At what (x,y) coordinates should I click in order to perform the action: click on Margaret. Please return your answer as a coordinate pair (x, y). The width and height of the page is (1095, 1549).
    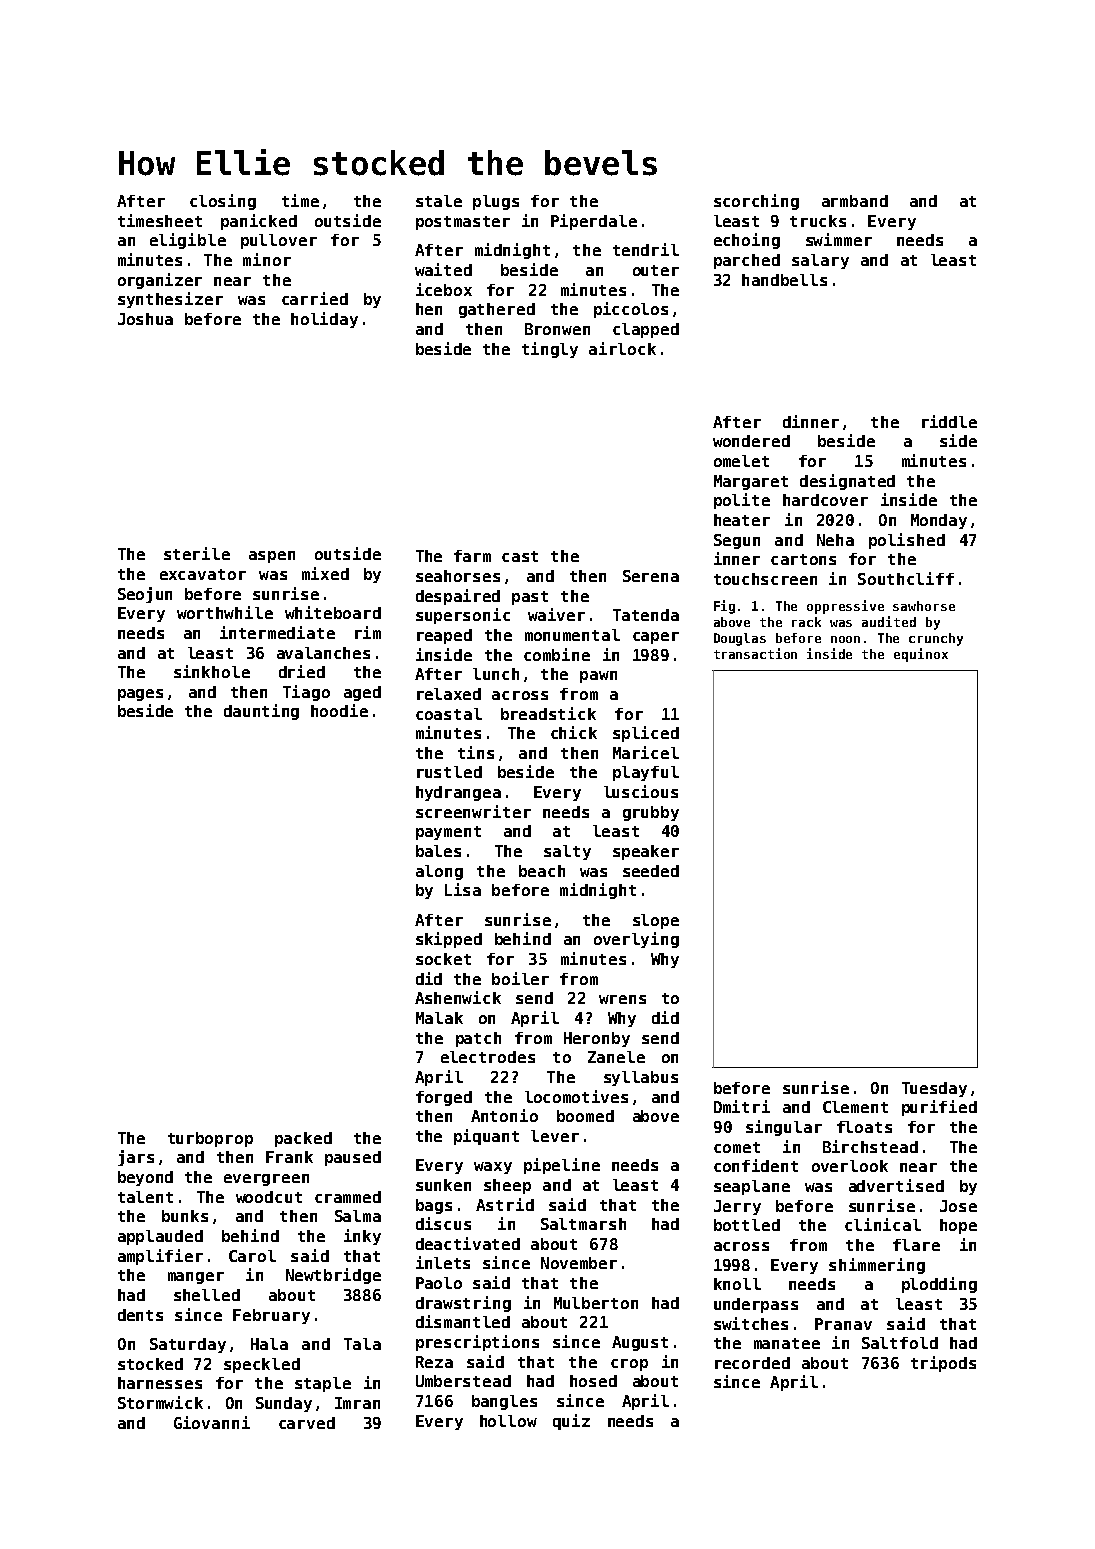
    Looking at the image, I should click on (751, 482).
